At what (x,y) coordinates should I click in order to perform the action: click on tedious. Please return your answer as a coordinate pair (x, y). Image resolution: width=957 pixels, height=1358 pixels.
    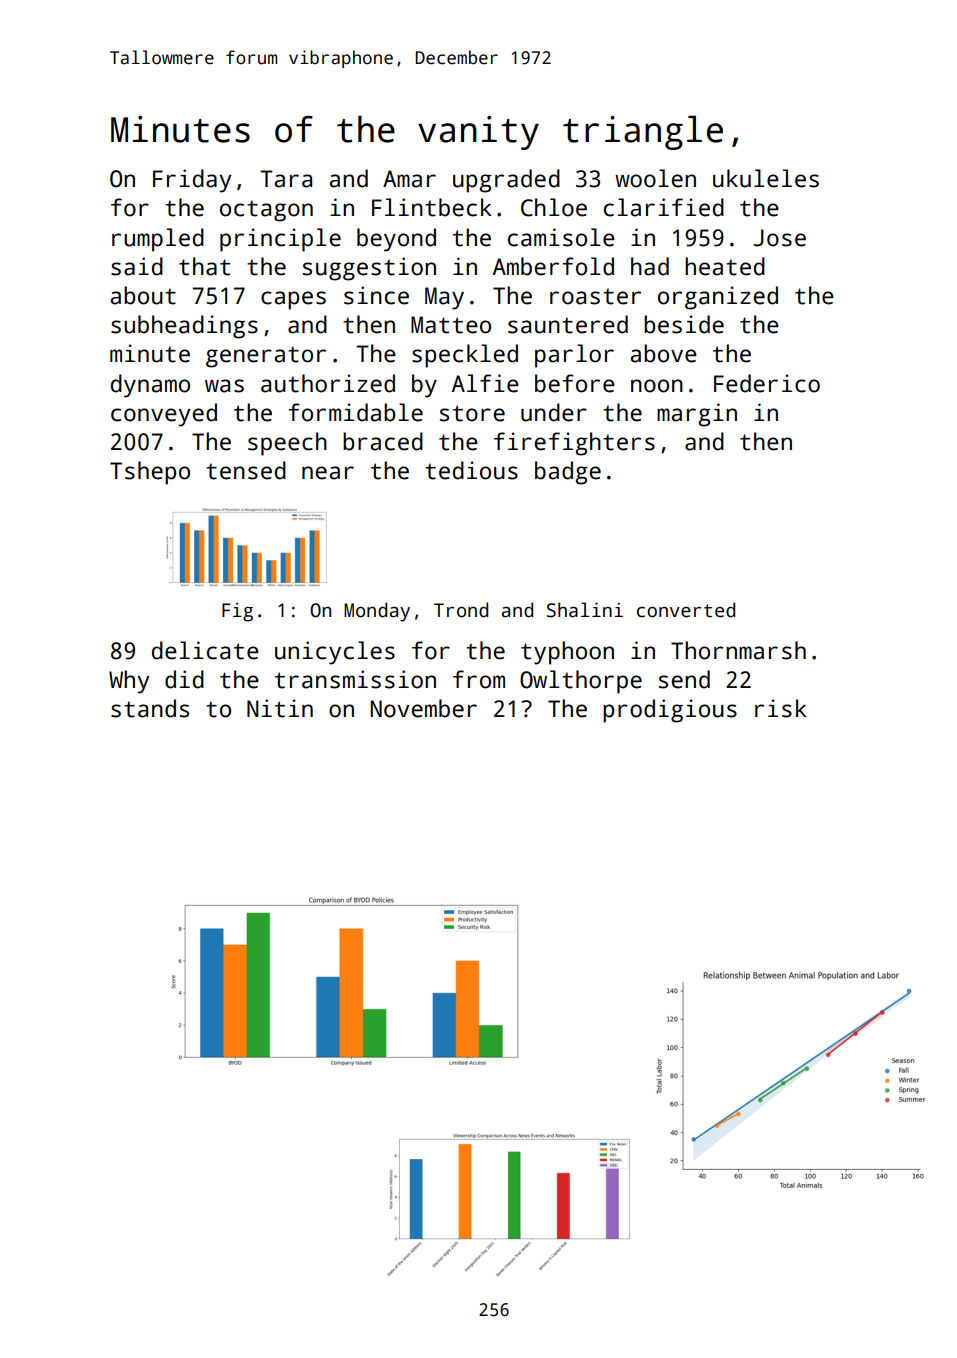
    Looking at the image, I should click on (471, 470).
